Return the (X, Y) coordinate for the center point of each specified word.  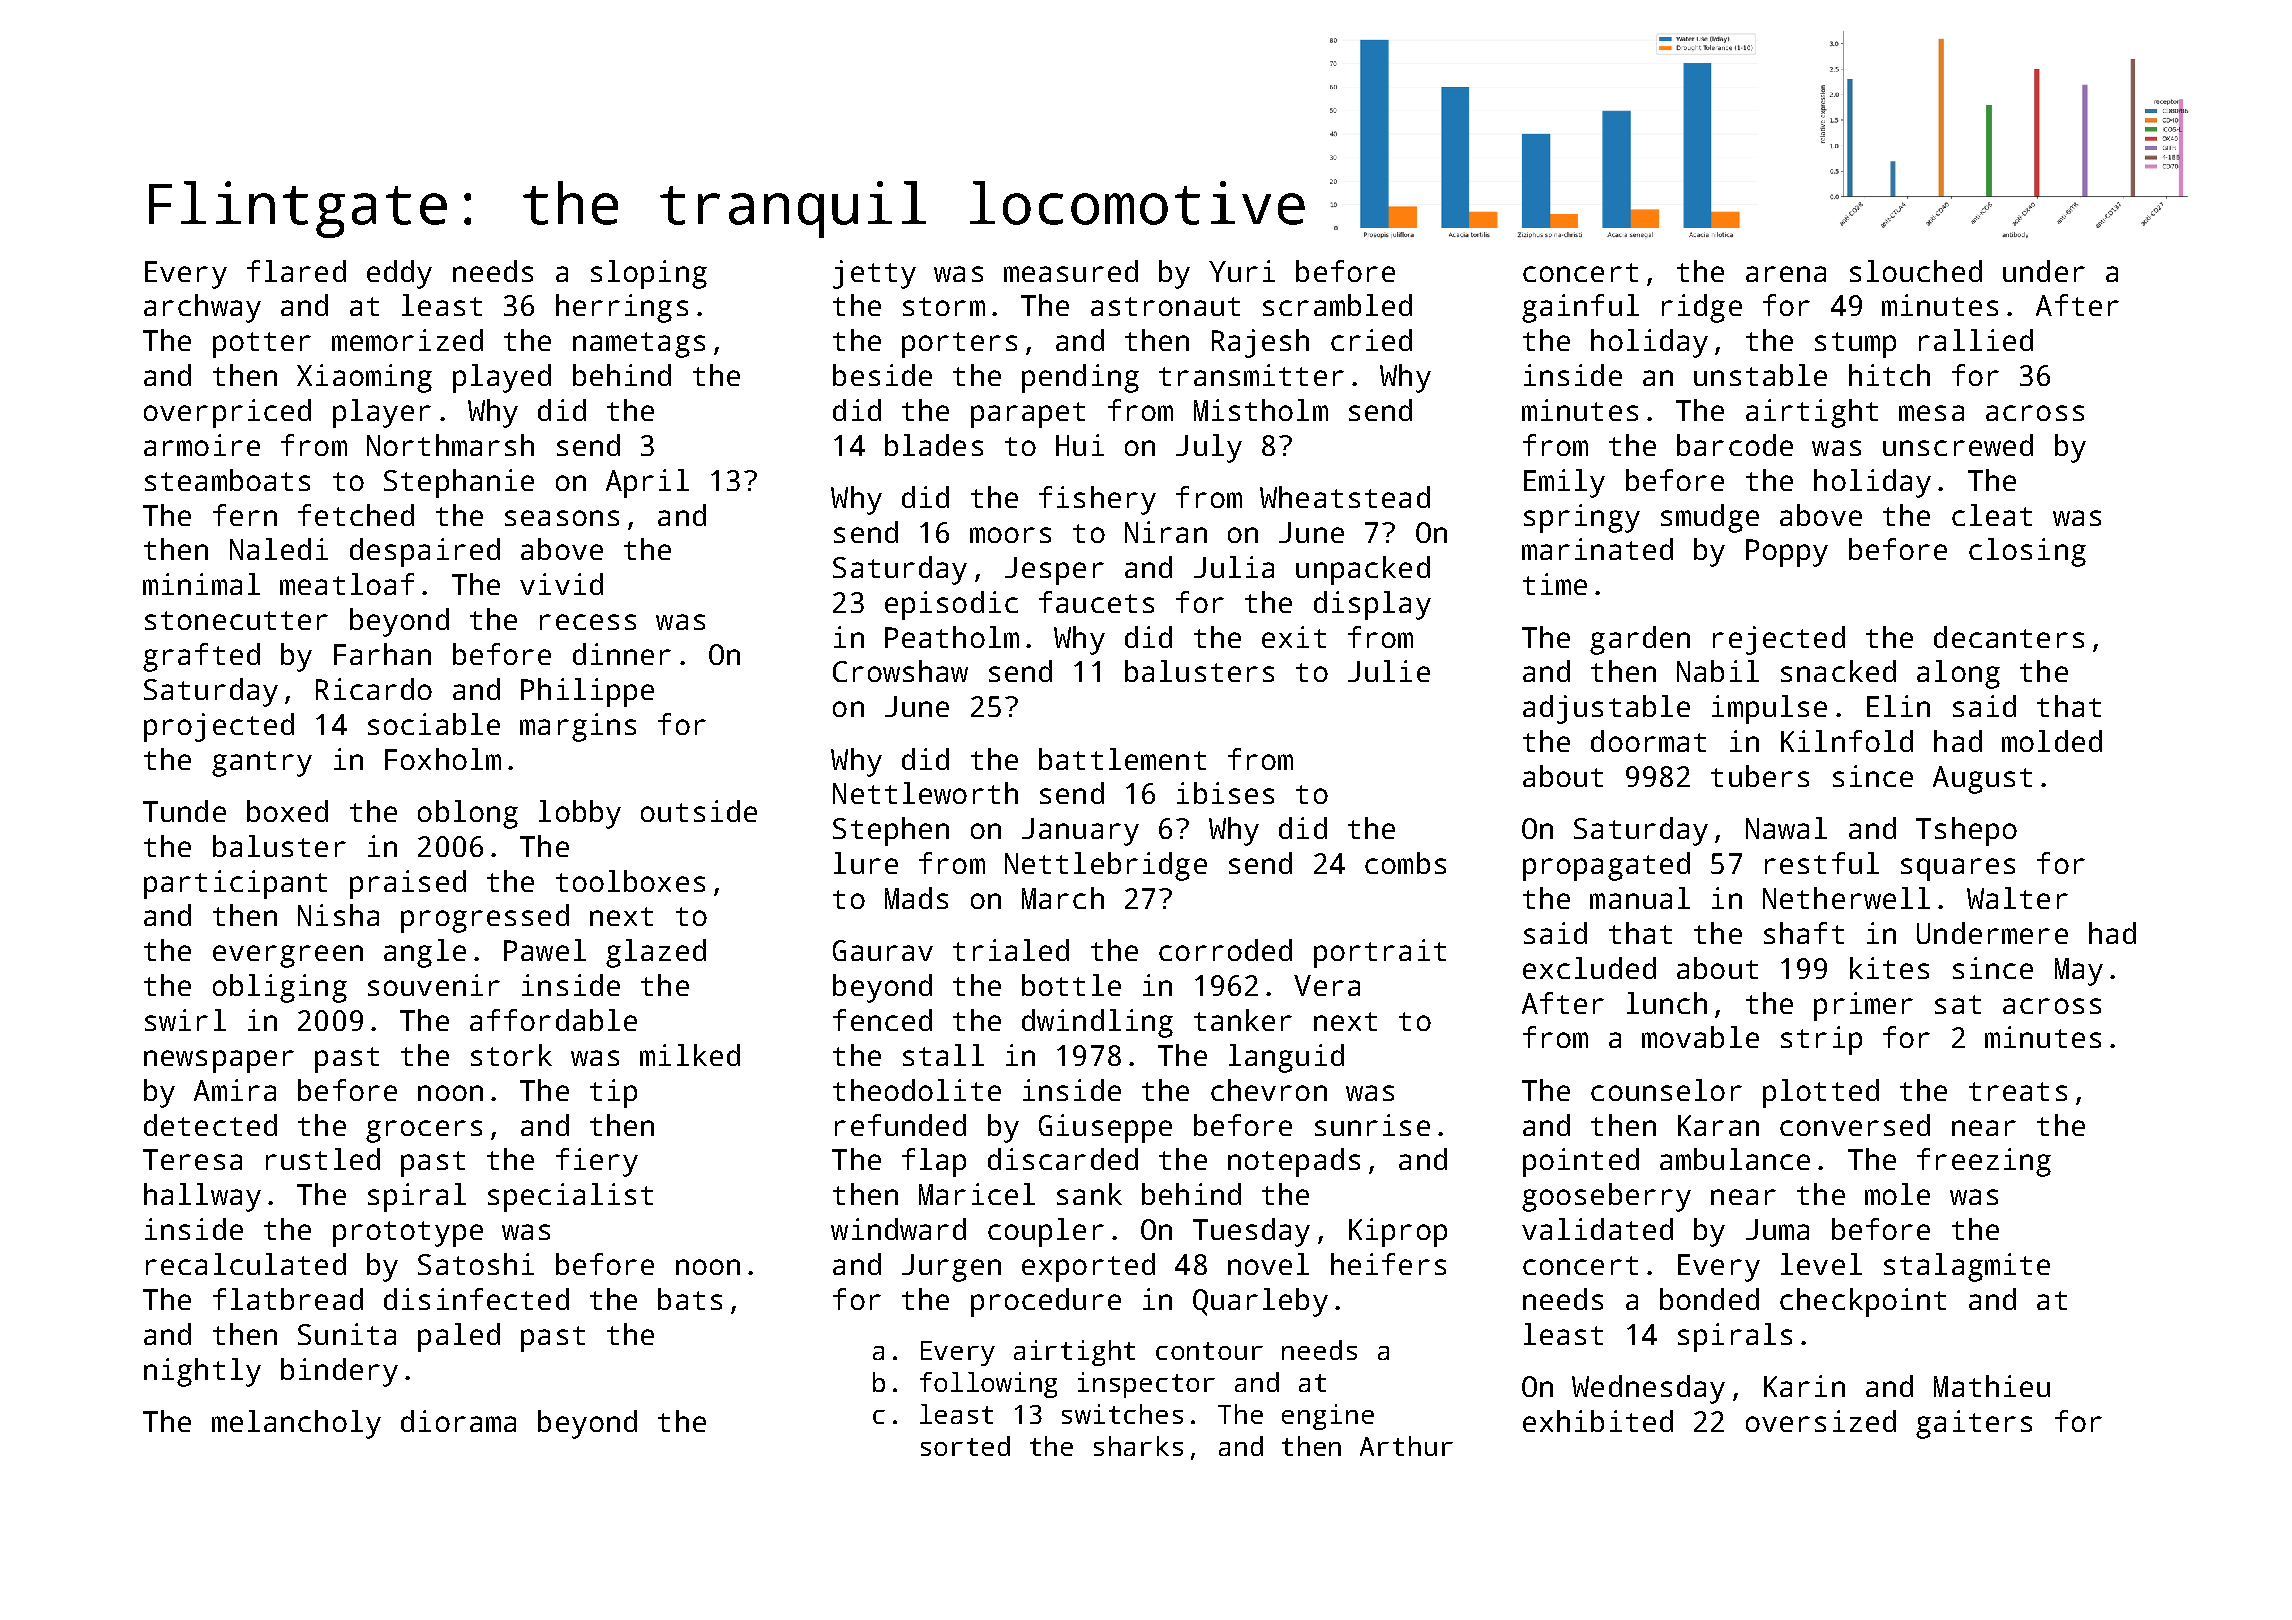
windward (898, 1229)
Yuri (1242, 271)
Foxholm (443, 759)
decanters (2009, 637)
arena (1786, 274)
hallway (202, 1197)
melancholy (296, 1424)
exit (1294, 637)
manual (1640, 898)
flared (296, 271)
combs (1405, 863)
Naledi (279, 549)
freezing (1984, 1162)
